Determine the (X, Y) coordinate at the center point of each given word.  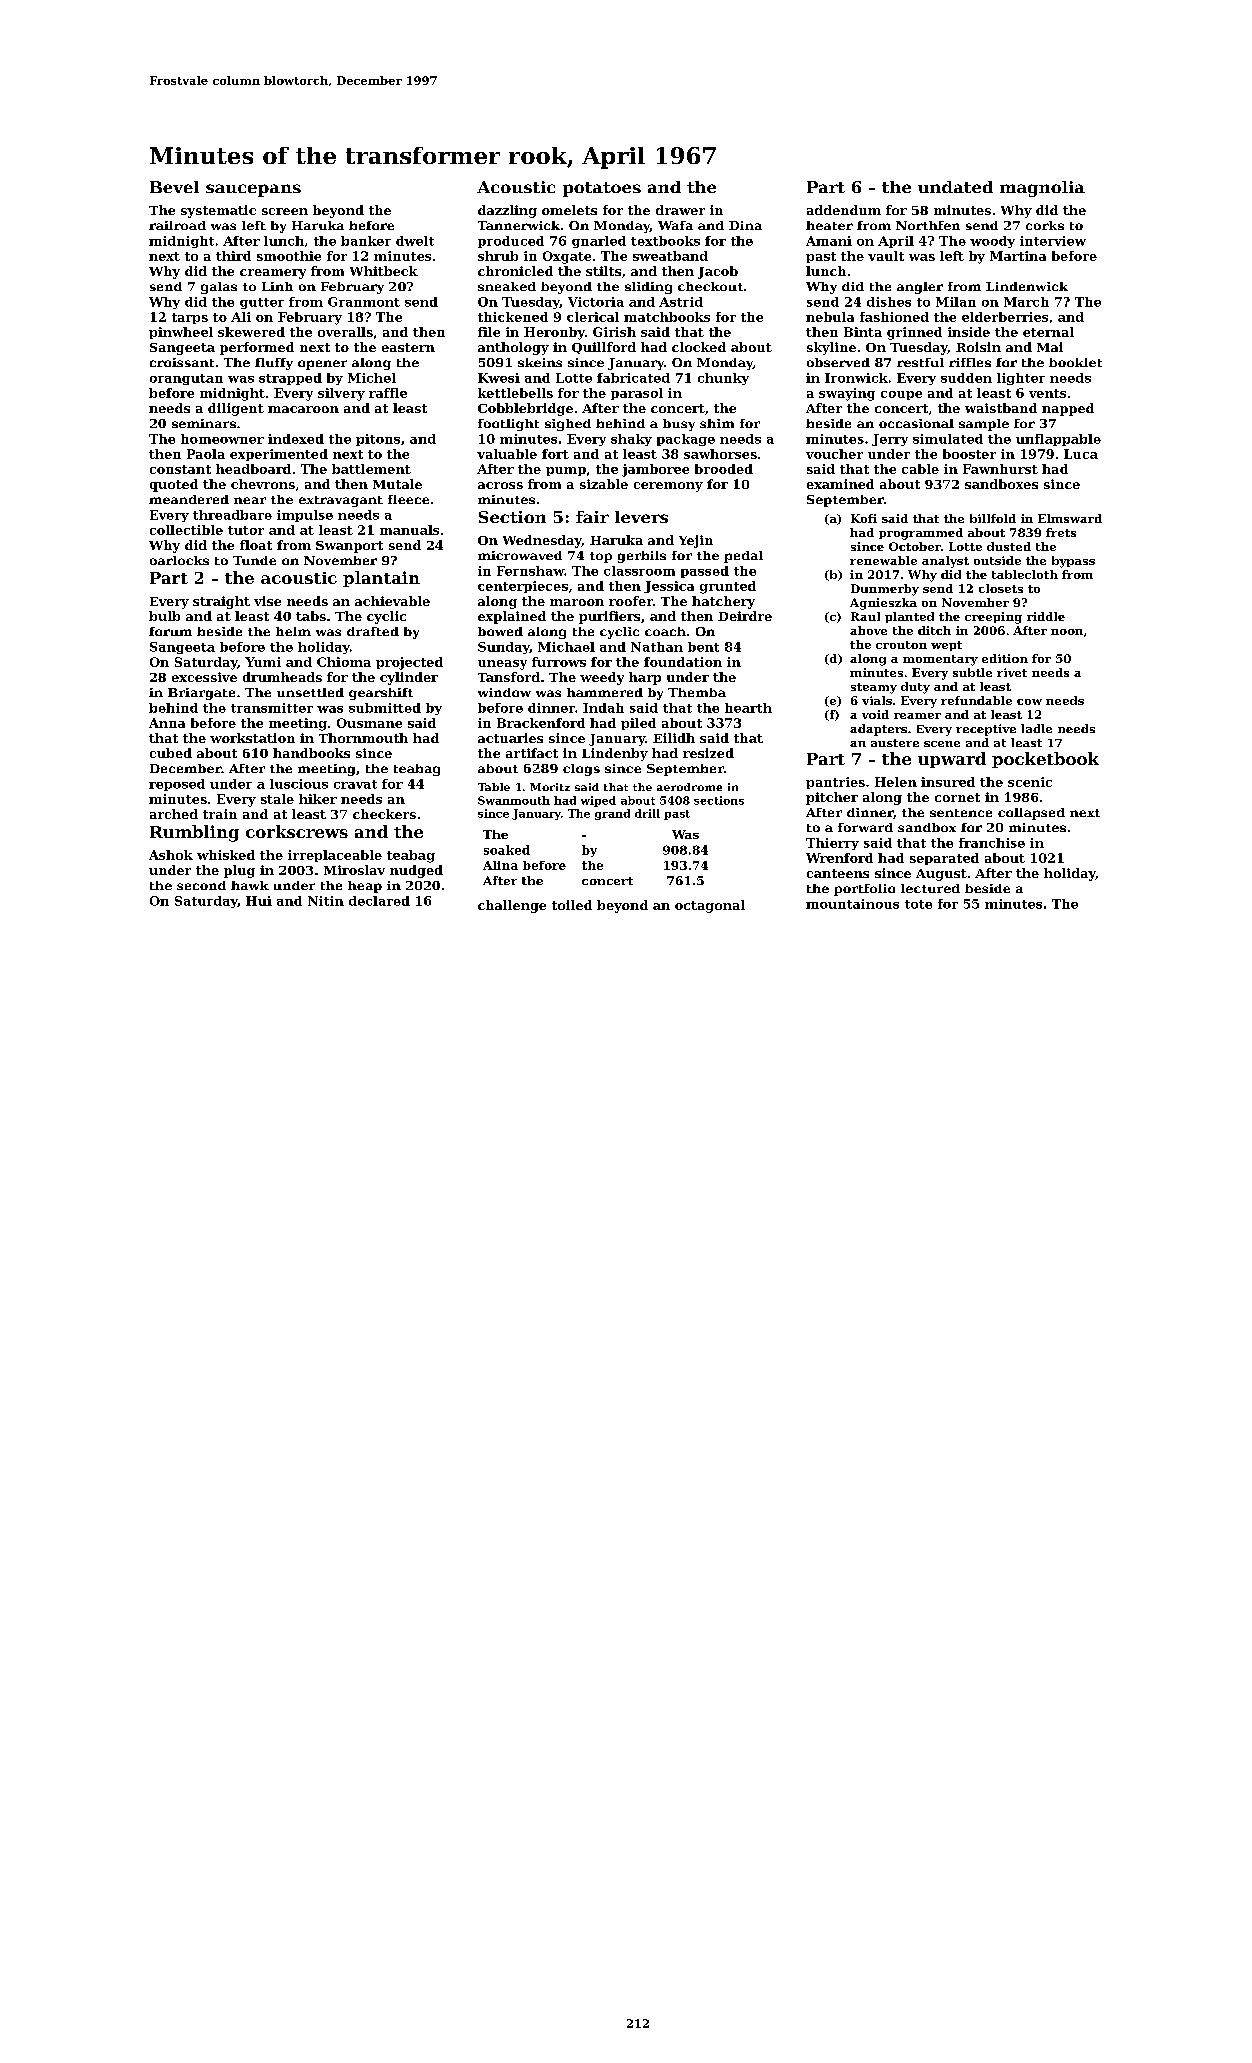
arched (174, 814)
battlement (371, 469)
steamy (874, 688)
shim (717, 423)
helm (293, 631)
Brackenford (541, 723)
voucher (834, 454)
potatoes (602, 189)
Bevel (174, 187)
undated (955, 187)
